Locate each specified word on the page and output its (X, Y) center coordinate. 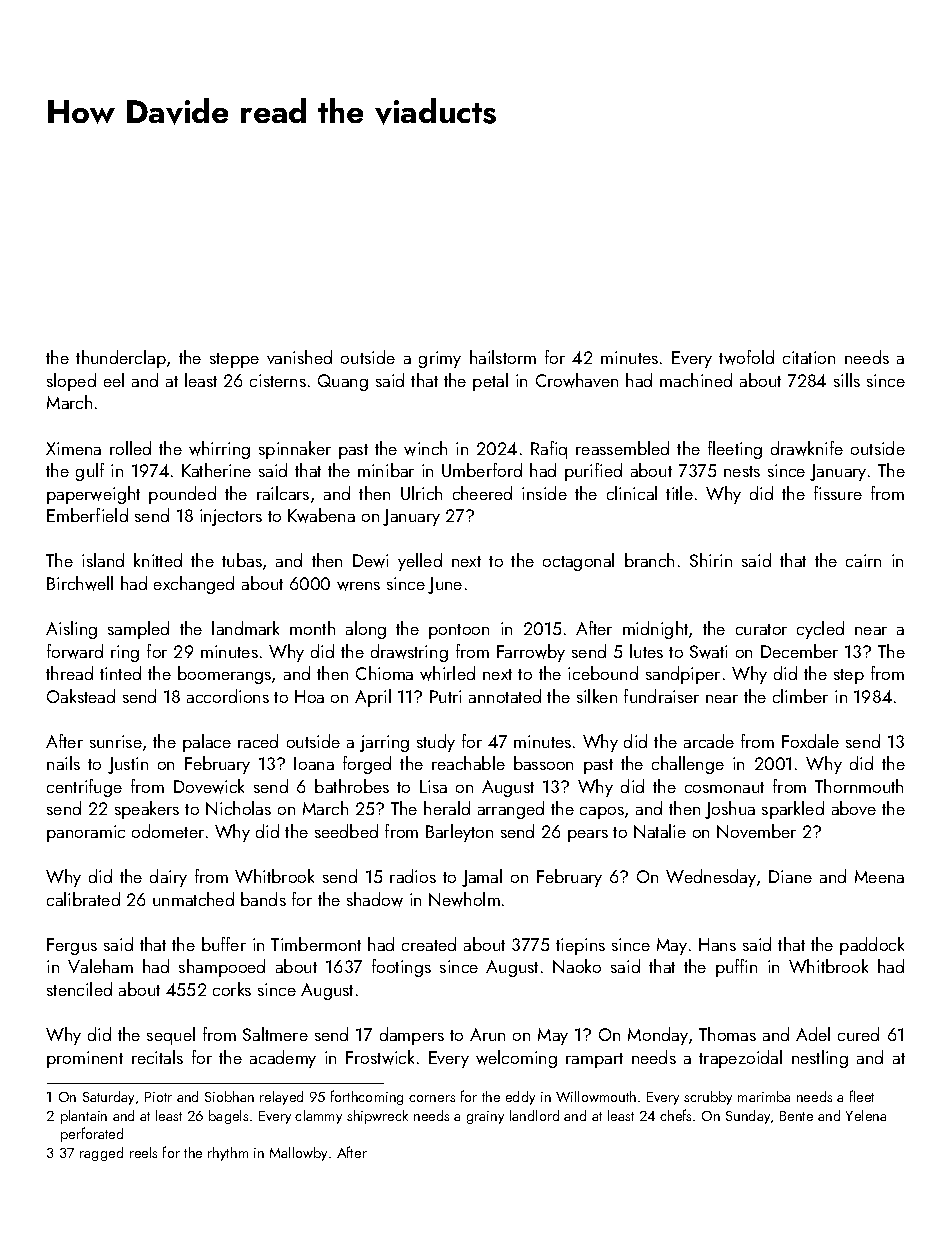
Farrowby (531, 653)
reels (143, 1152)
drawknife (807, 448)
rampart (594, 1060)
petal (490, 382)
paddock (872, 946)
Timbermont (316, 944)
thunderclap (121, 359)
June (445, 585)
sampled (138, 630)
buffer (224, 944)
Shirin (711, 560)
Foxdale (810, 741)
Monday (658, 1036)
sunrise (116, 741)
